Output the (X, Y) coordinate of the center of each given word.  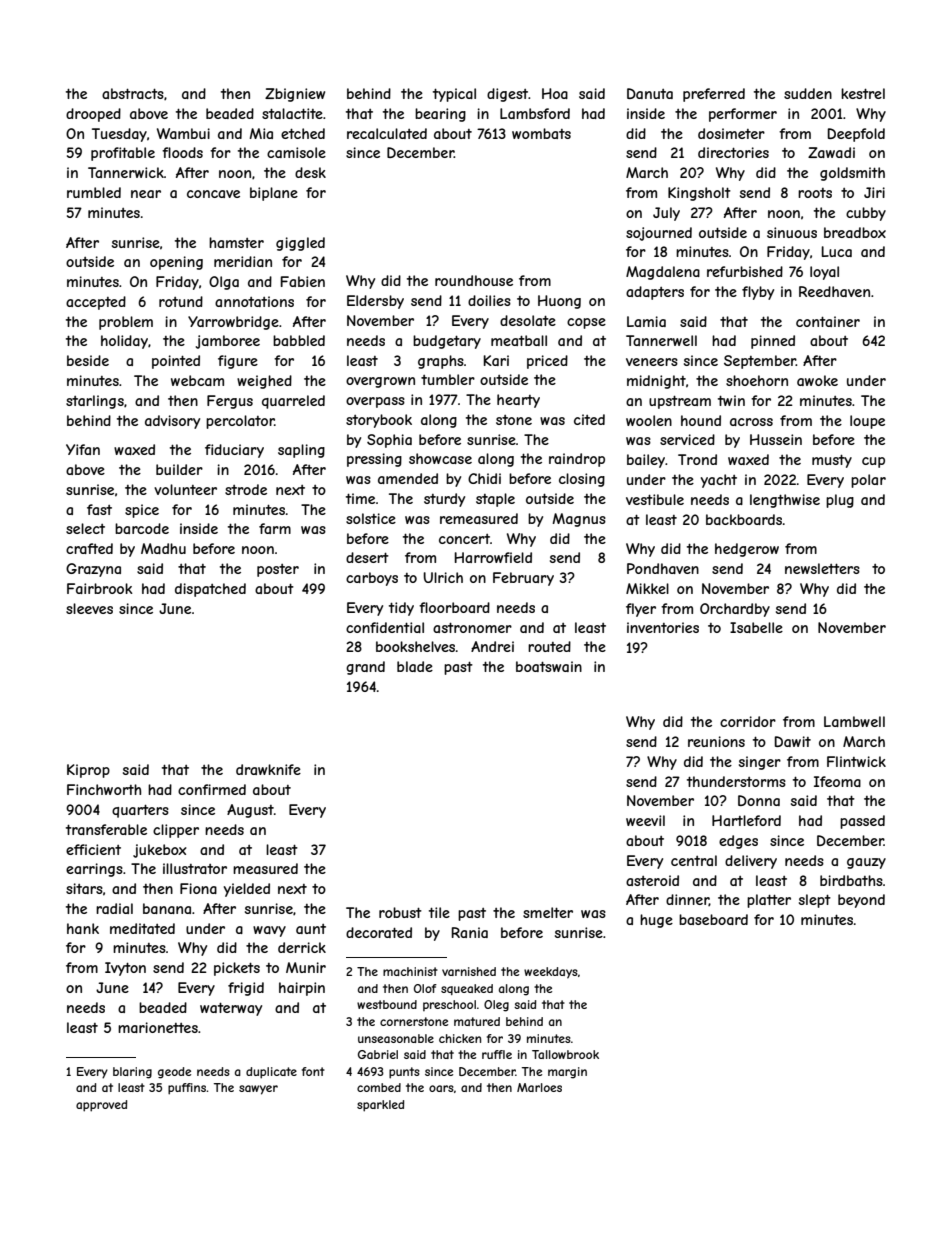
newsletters (822, 568)
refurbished (745, 271)
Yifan (83, 449)
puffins (187, 1089)
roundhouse (474, 280)
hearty (518, 401)
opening (176, 263)
